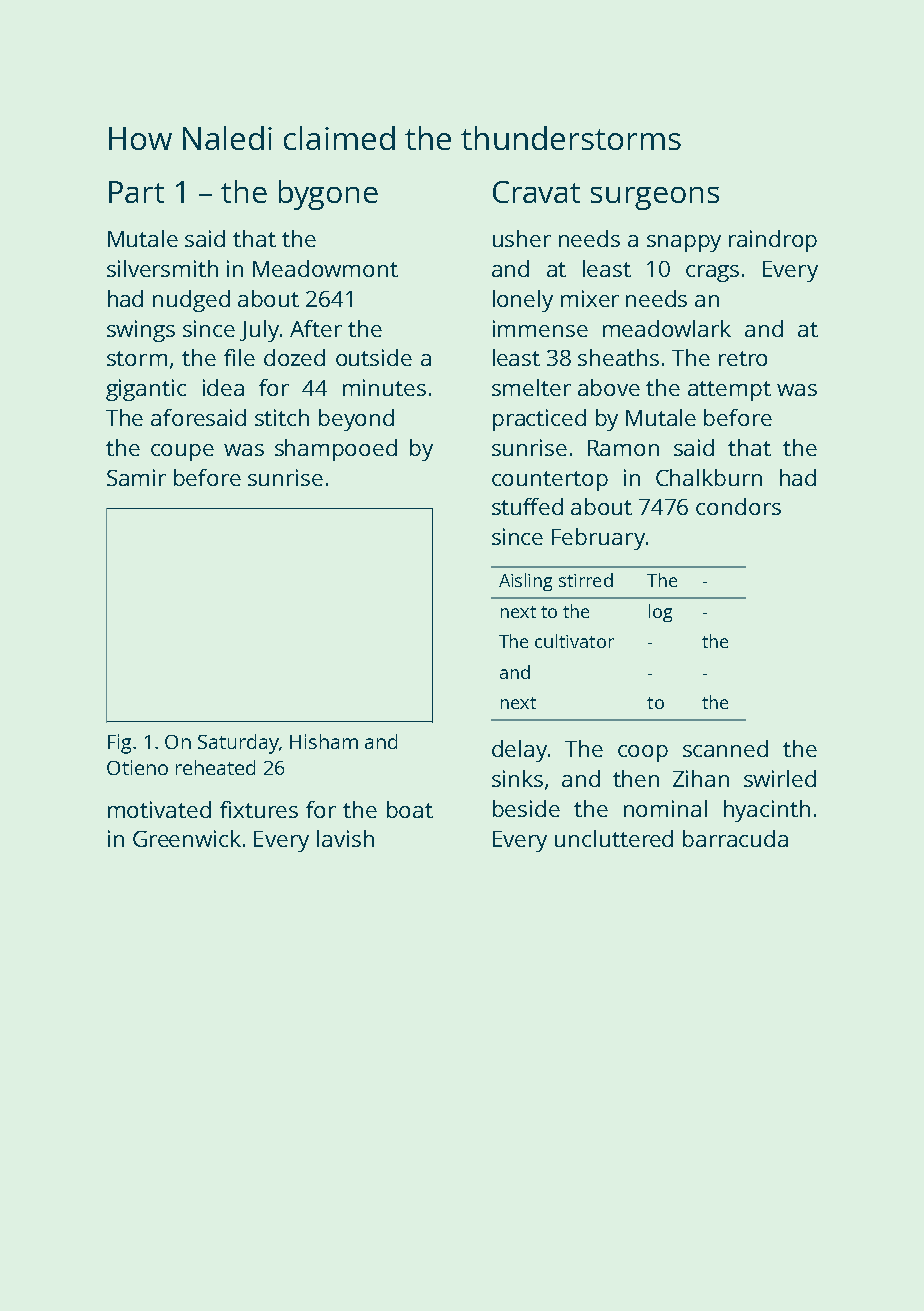  I want to click on Aisling, so click(525, 582).
